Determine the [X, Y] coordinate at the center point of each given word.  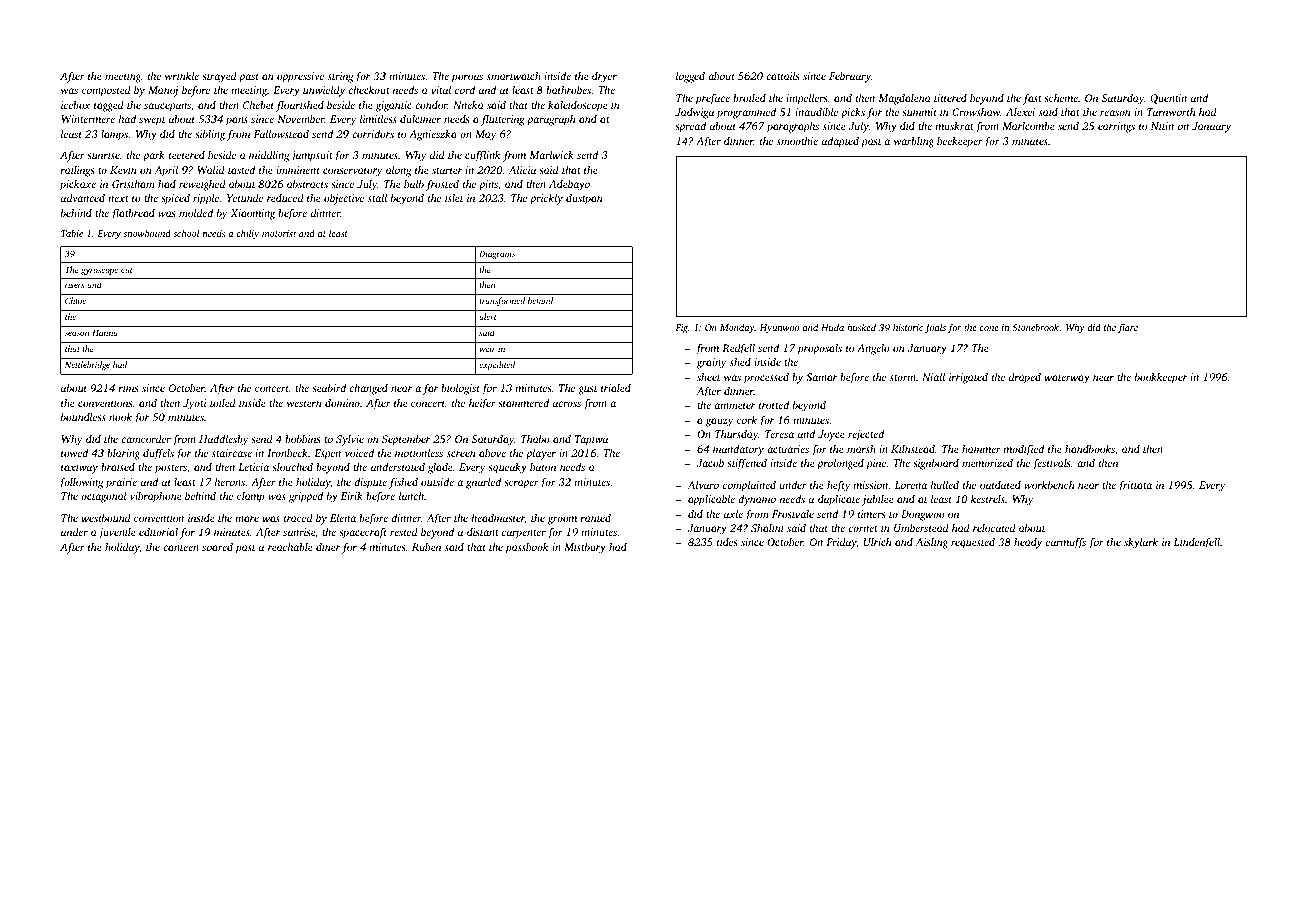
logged [690, 77]
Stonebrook [1035, 327]
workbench [1049, 485]
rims [128, 388]
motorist [279, 233]
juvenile [117, 533]
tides [727, 542]
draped [1025, 378]
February [850, 77]
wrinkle [182, 76]
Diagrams [497, 255]
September [406, 440]
